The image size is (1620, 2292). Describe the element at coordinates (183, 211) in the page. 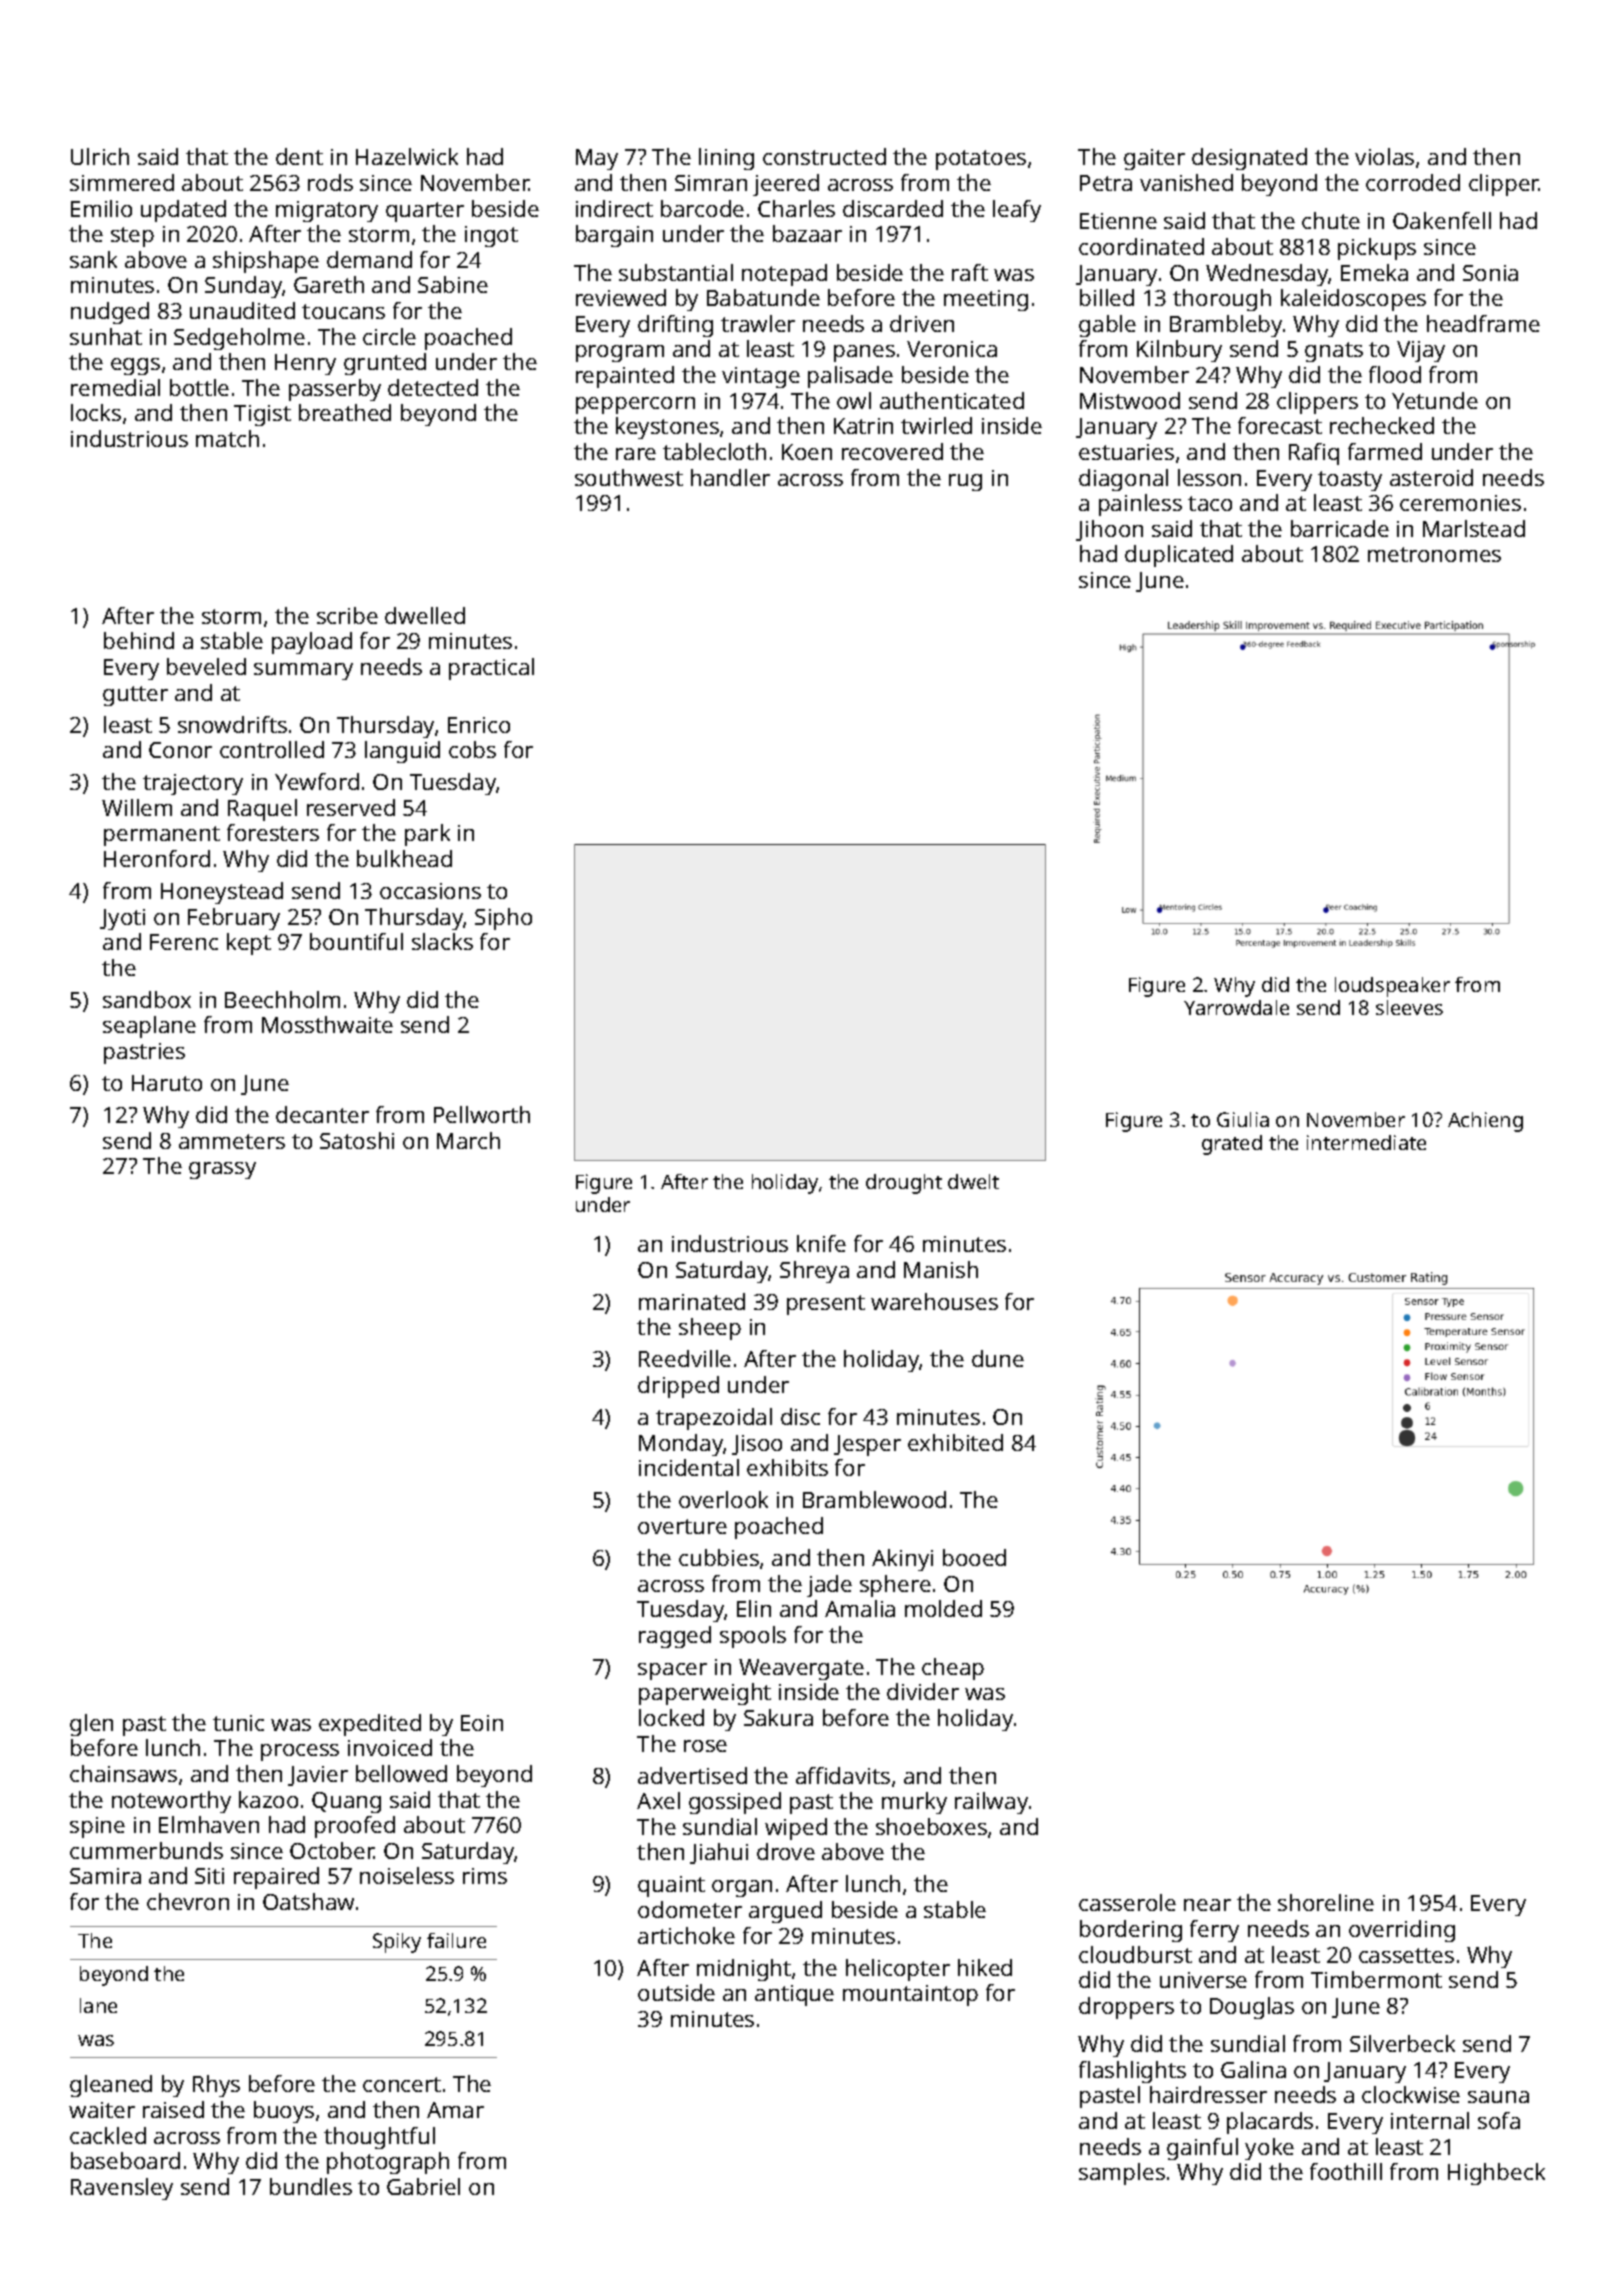

I see `updated` at that location.
